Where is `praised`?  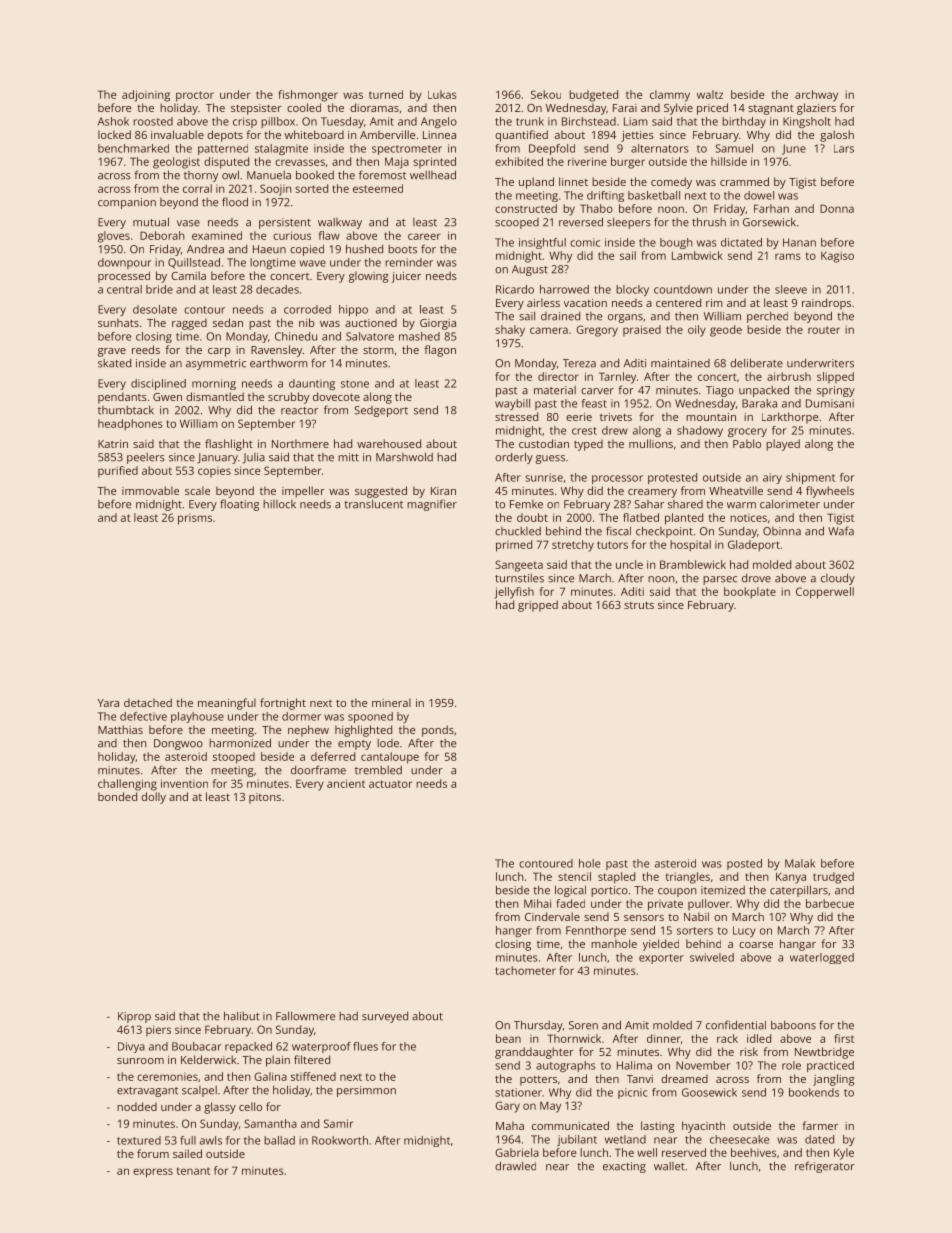
praised is located at coordinates (642, 330).
